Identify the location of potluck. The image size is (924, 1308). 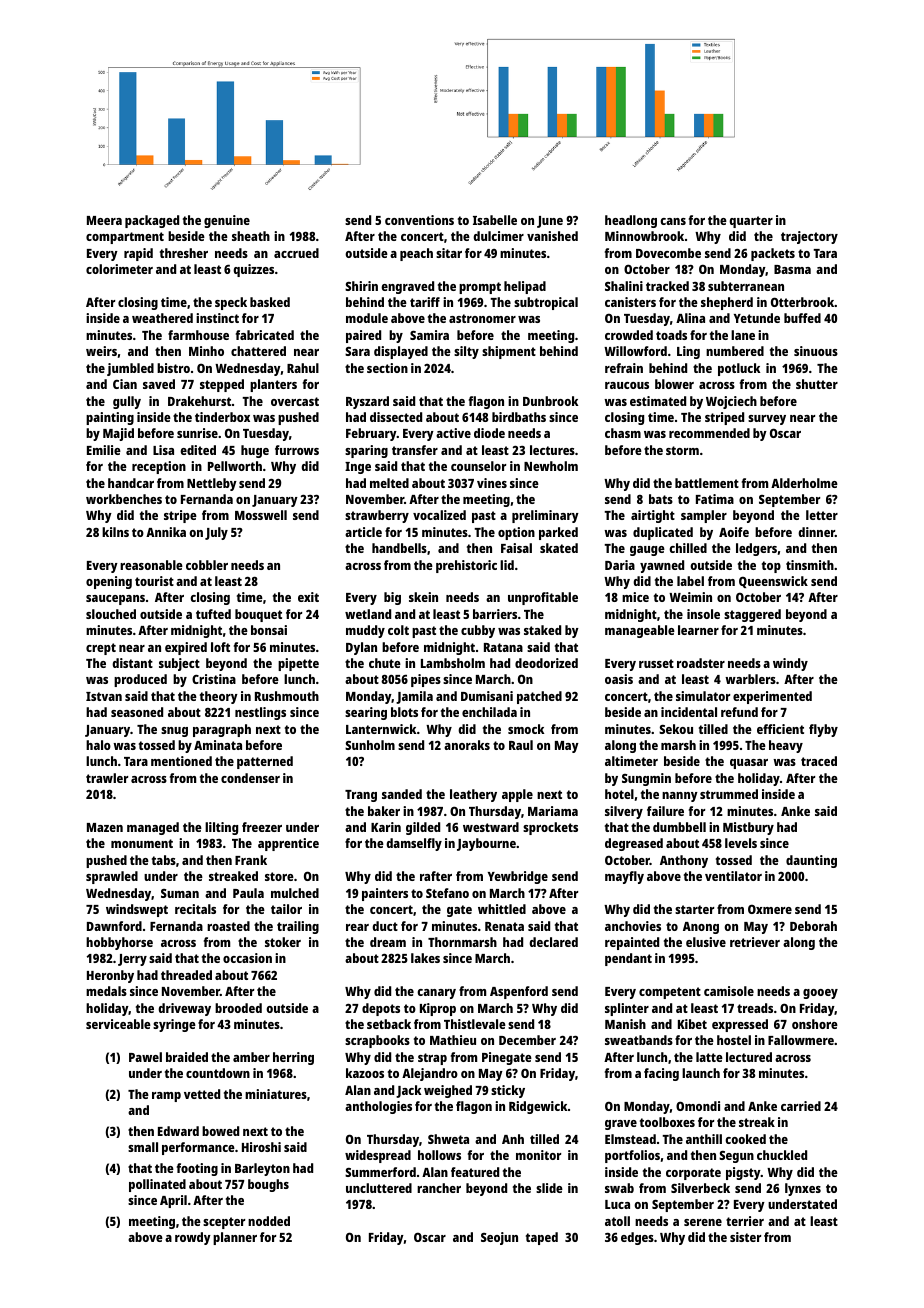
(739, 369).
